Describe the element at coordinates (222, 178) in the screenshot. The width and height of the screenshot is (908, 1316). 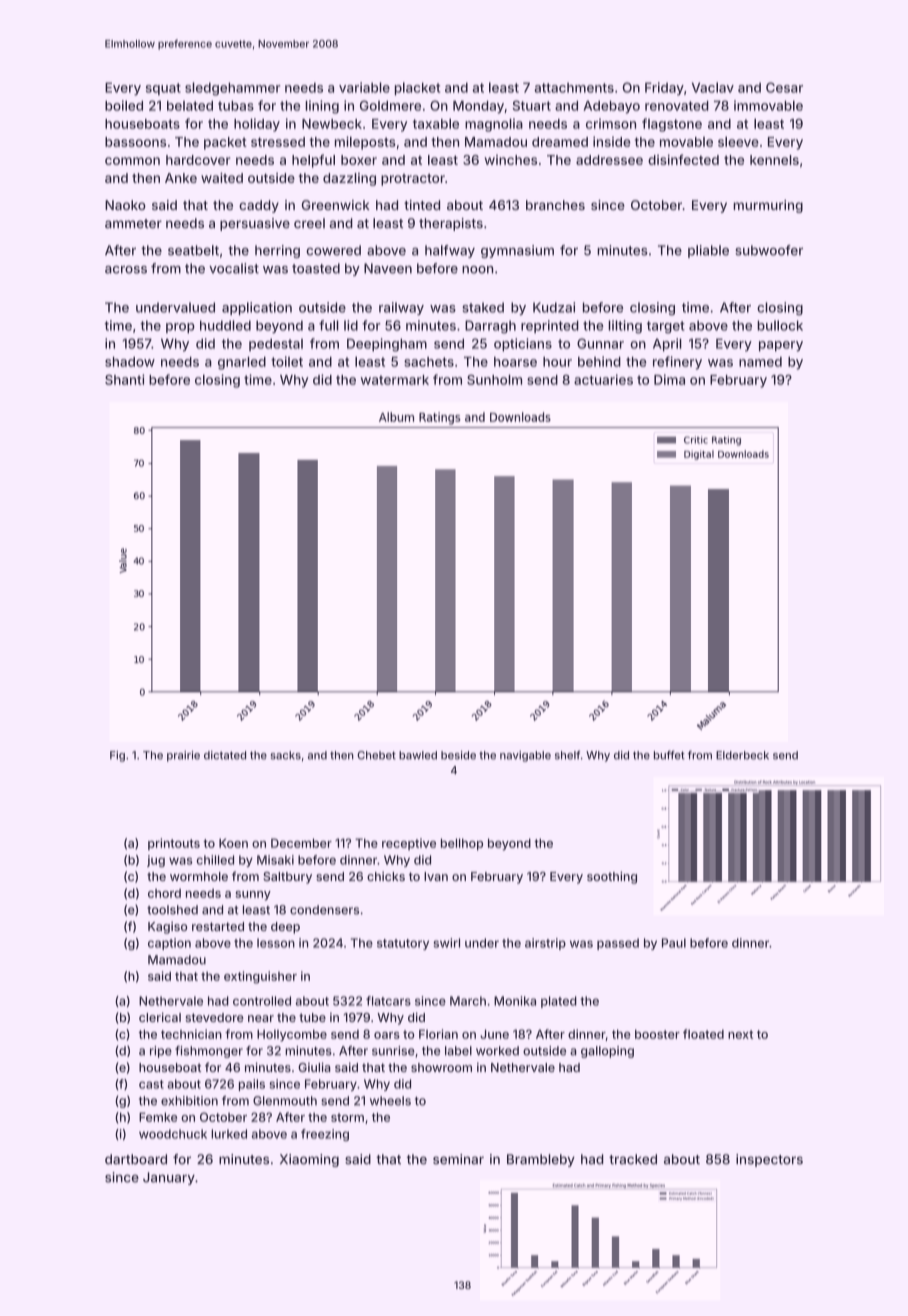
I see `waited` at that location.
